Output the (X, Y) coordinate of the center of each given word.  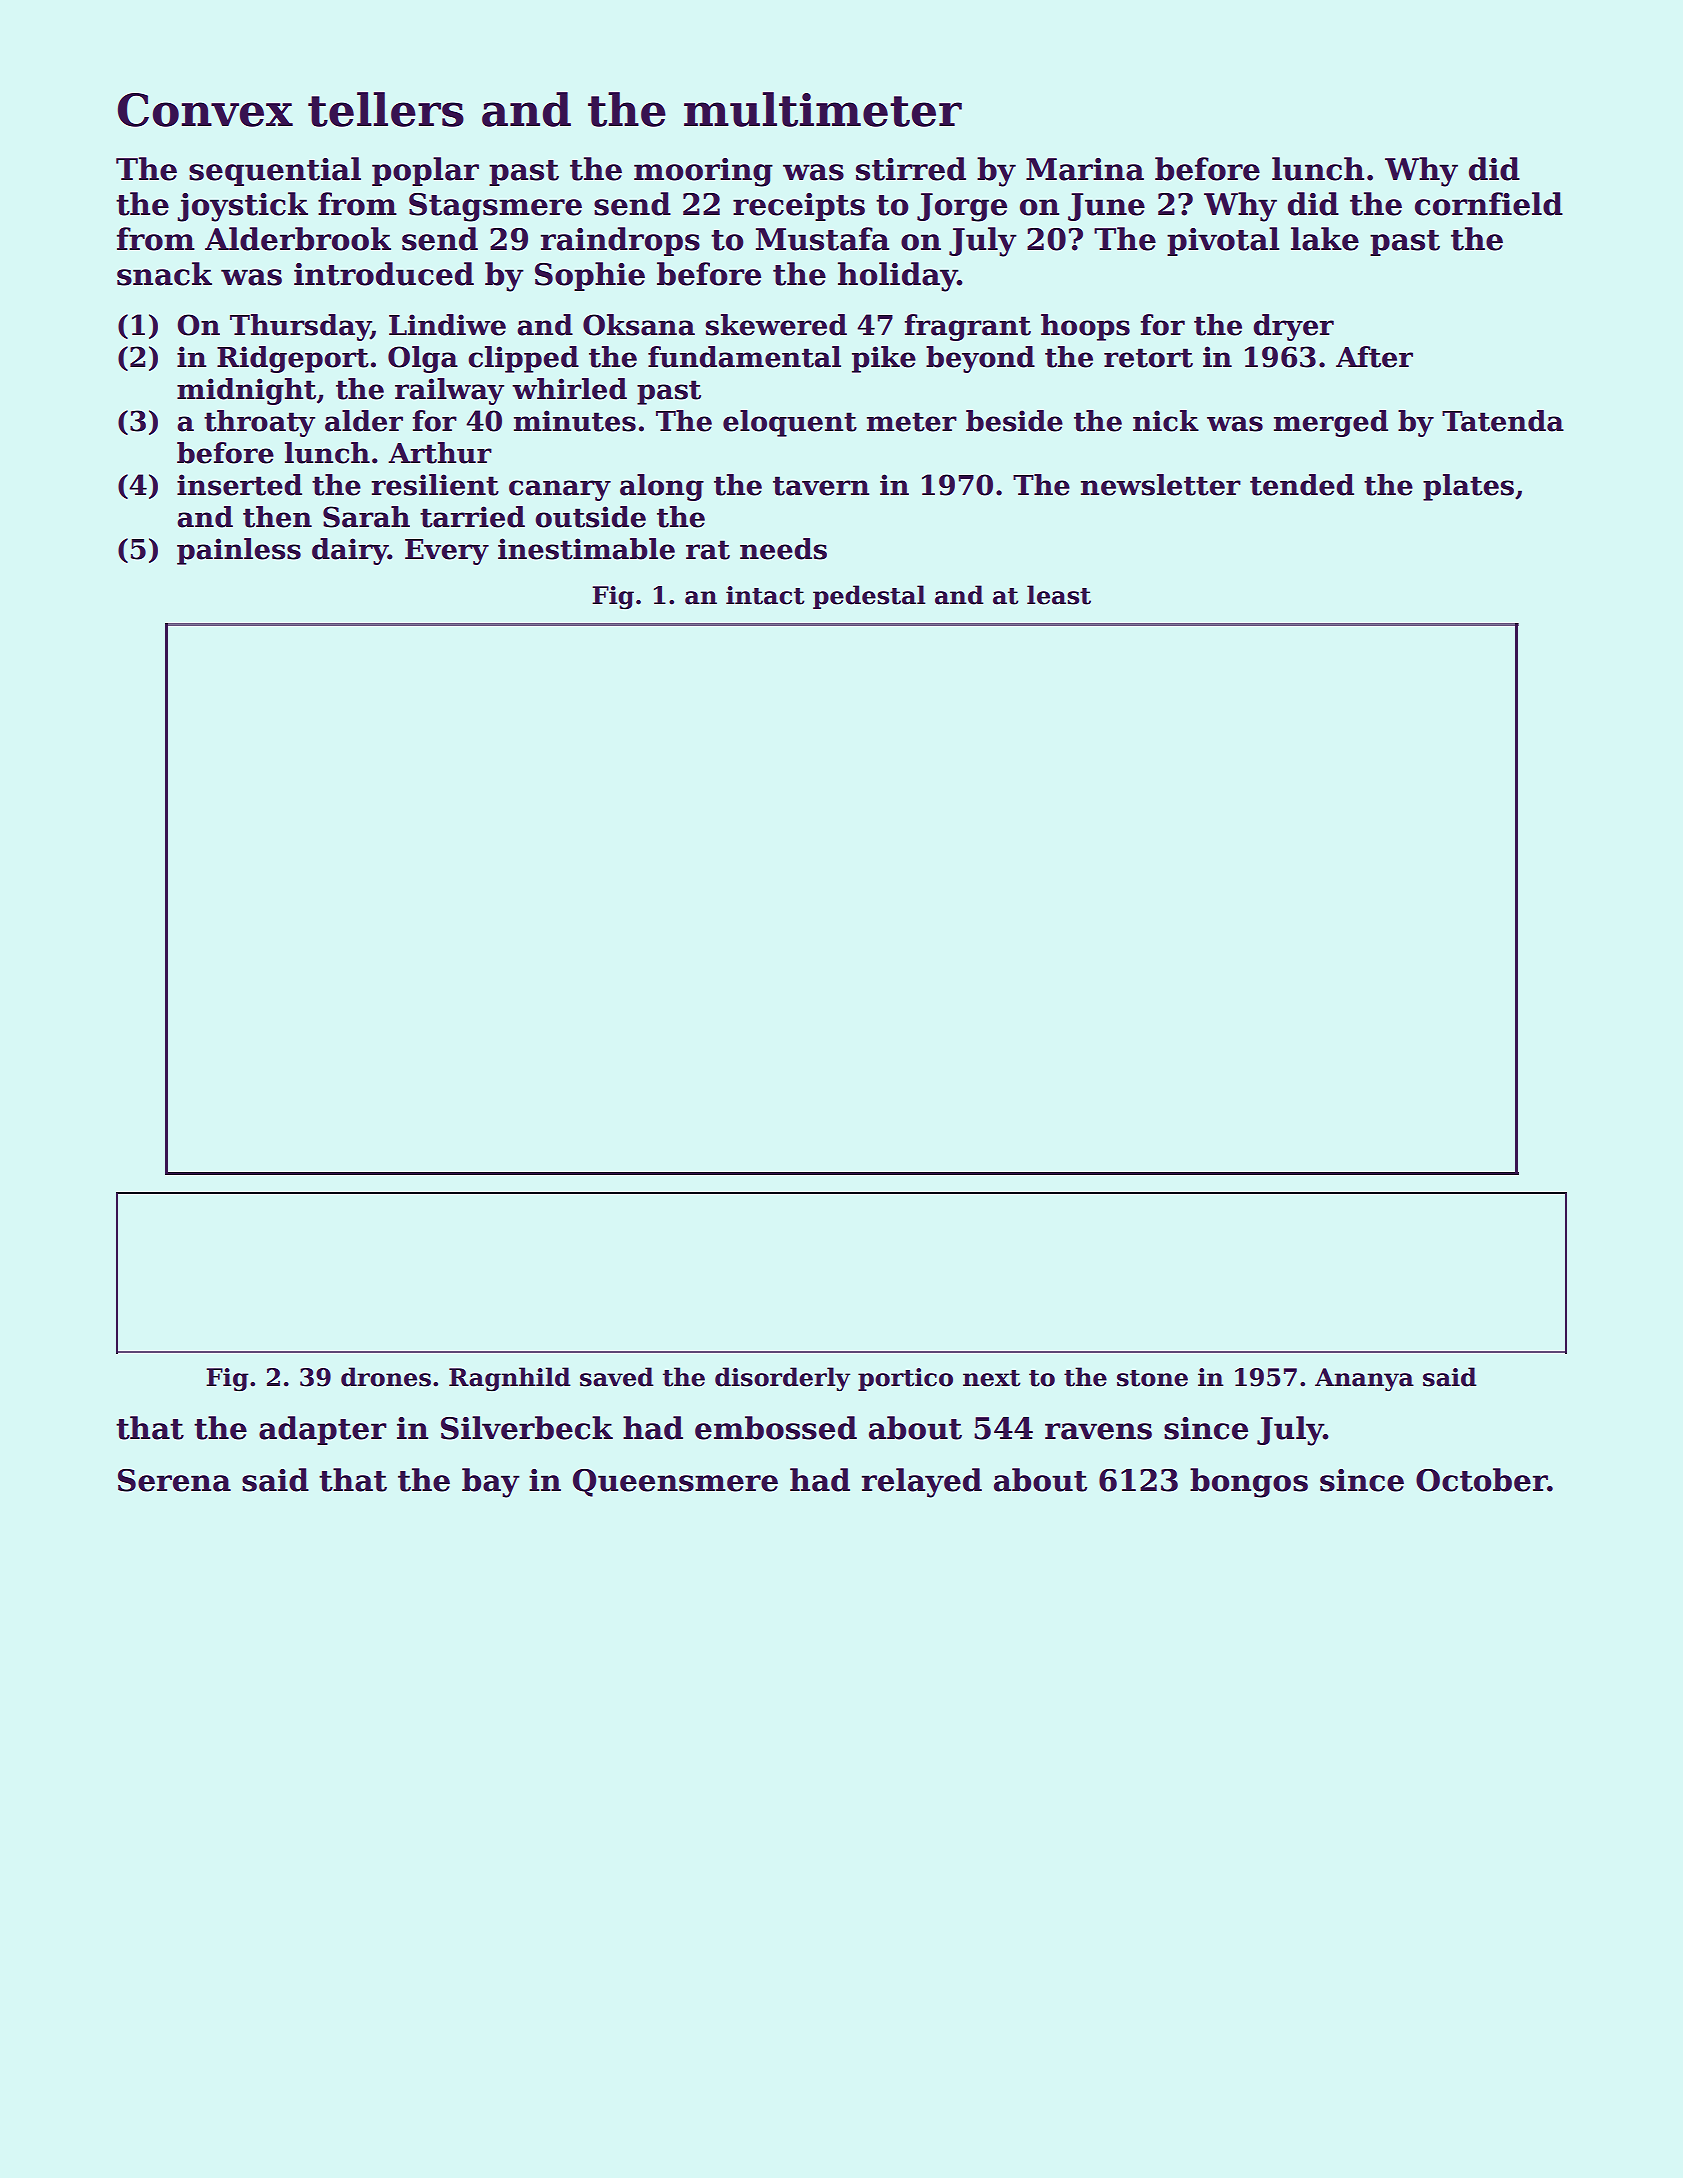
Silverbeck (527, 1428)
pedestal (869, 597)
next (992, 1378)
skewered (776, 325)
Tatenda (1503, 421)
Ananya (1364, 1379)
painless (239, 551)
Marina (1085, 169)
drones (386, 1377)
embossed (776, 1428)
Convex (205, 110)
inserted (239, 485)
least (1059, 595)
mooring (703, 172)
